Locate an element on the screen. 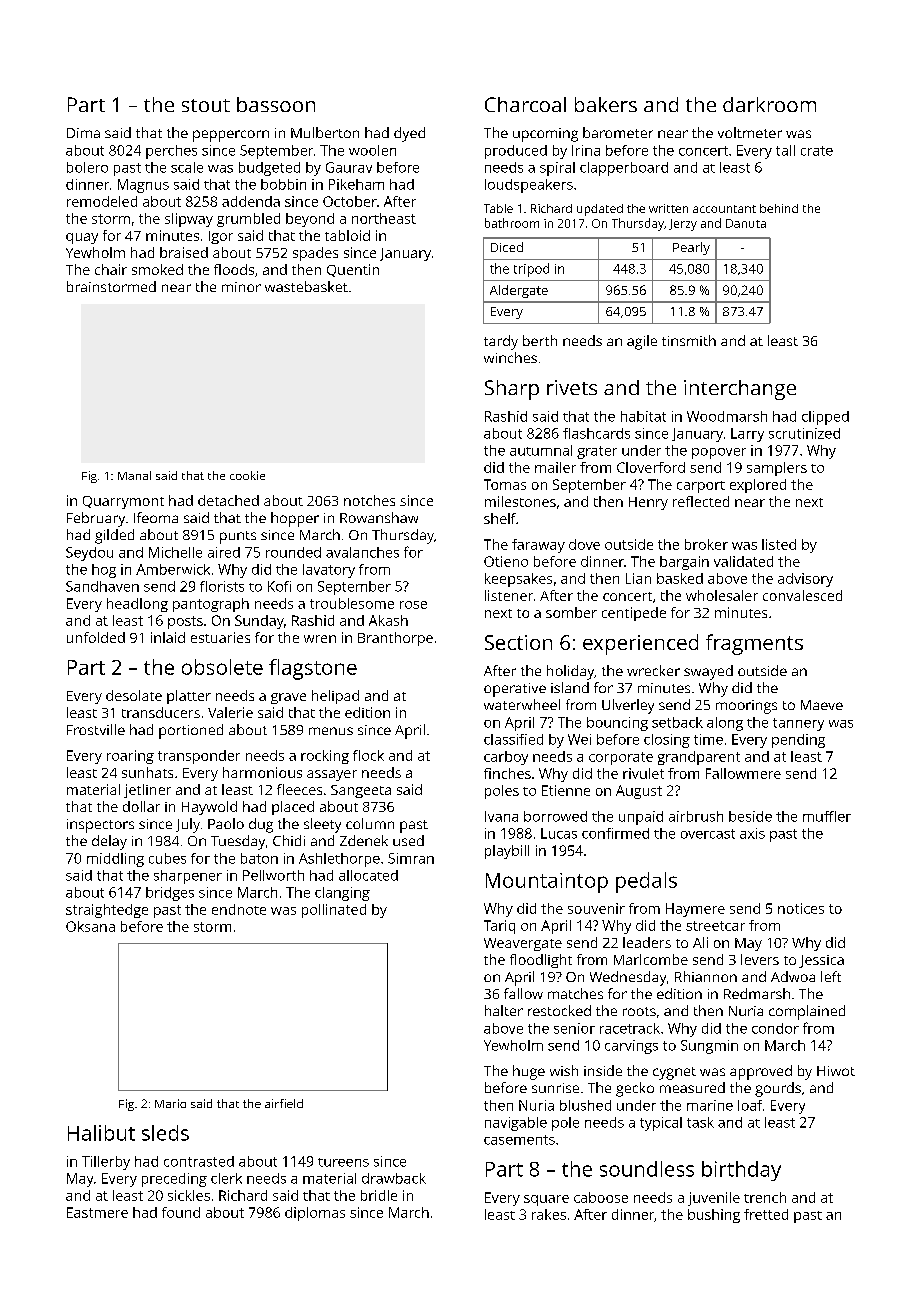  harmonious is located at coordinates (262, 772).
